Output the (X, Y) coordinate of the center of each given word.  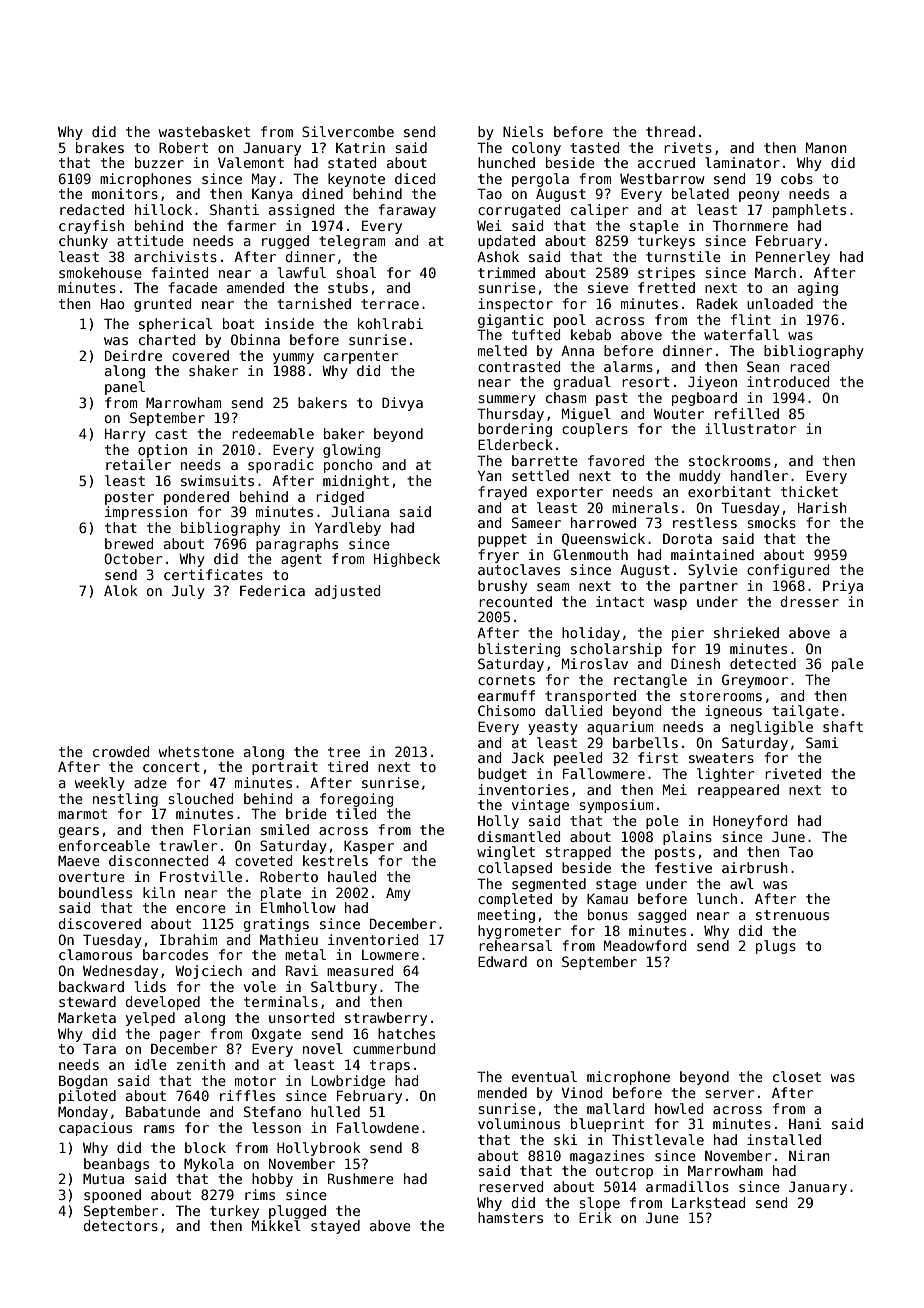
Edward (502, 961)
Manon (826, 147)
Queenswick (603, 539)
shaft (843, 726)
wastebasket (204, 131)
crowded (121, 751)
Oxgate (276, 1035)
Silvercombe (348, 131)
